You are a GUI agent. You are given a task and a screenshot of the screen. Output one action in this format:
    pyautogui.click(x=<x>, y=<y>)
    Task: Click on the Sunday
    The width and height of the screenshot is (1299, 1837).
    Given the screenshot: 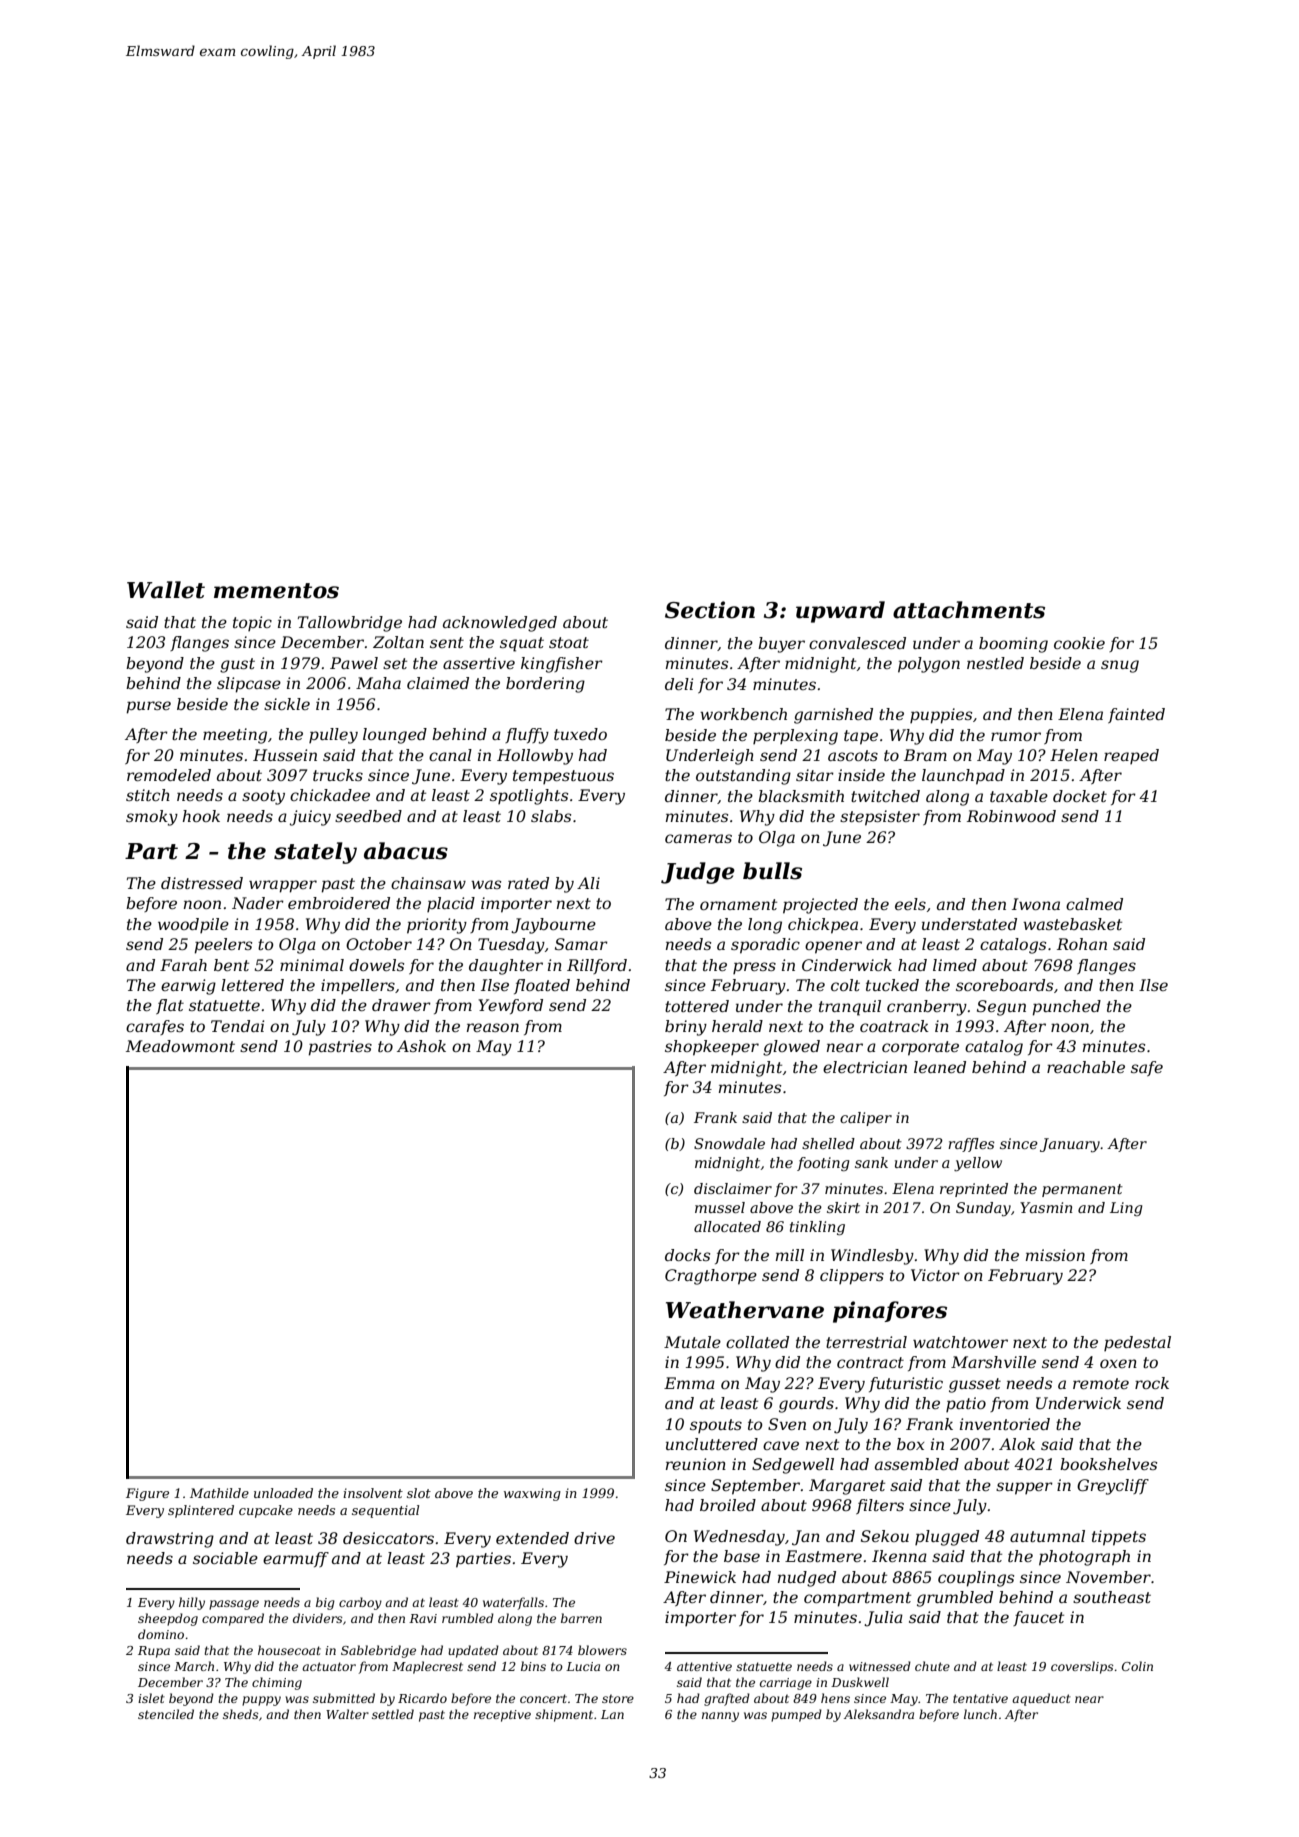 What is the action you would take?
    pyautogui.click(x=983, y=1209)
